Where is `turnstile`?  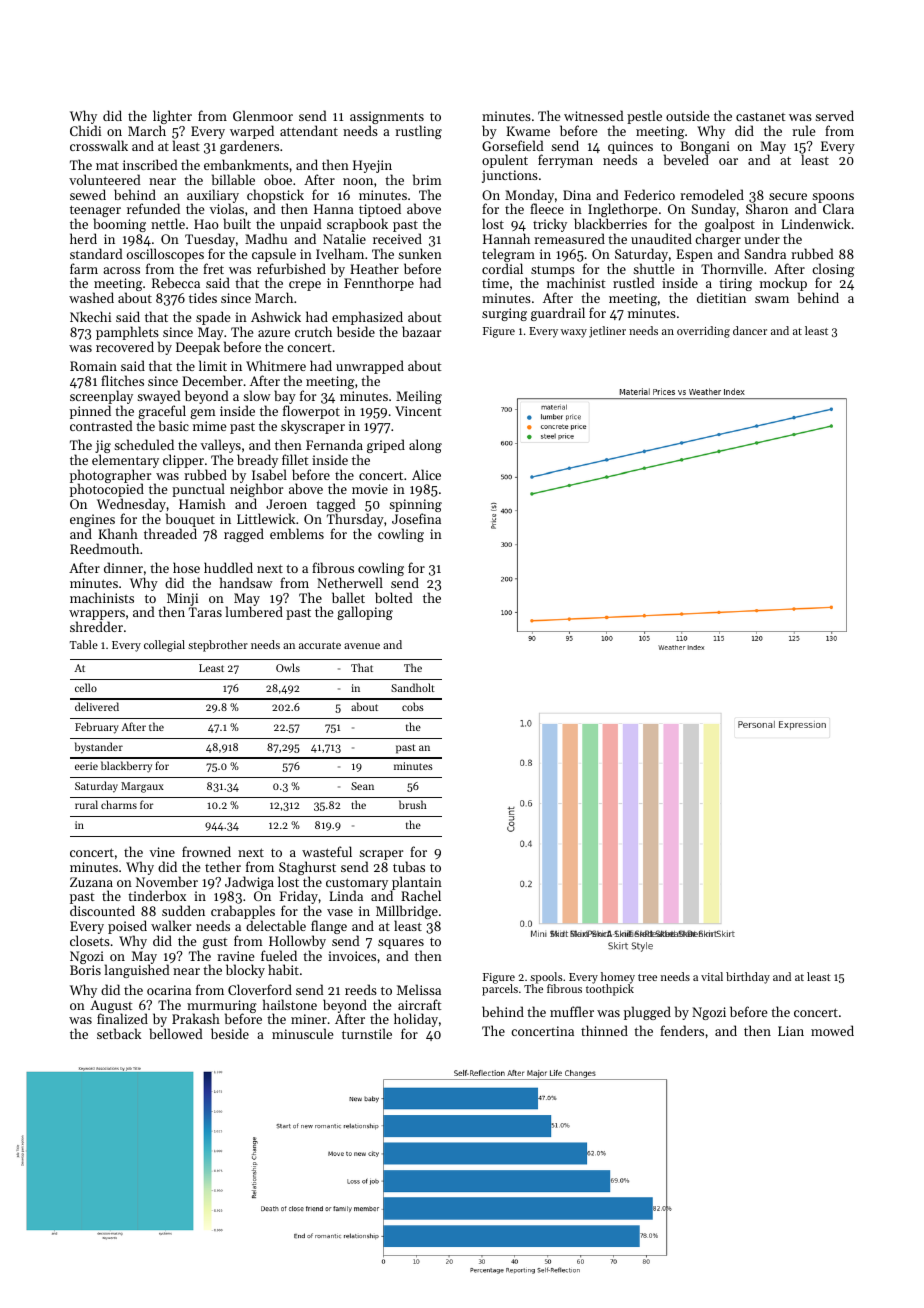 turnstile is located at coordinates (367, 1033).
